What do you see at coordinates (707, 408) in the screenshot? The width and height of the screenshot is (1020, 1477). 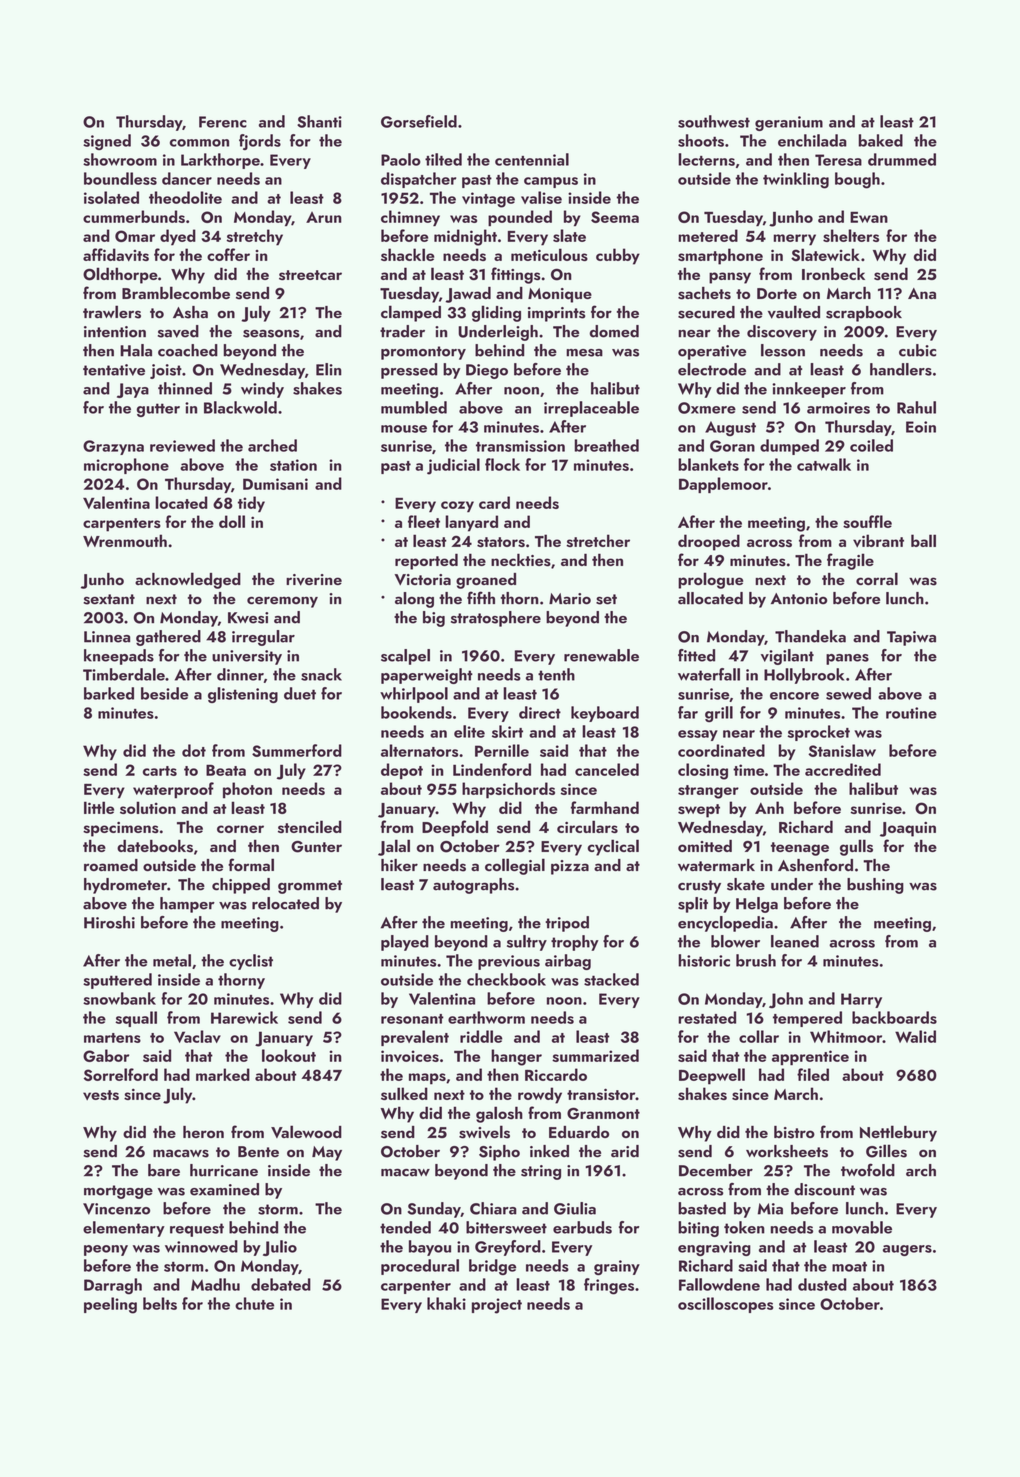 I see `Oxmere` at bounding box center [707, 408].
